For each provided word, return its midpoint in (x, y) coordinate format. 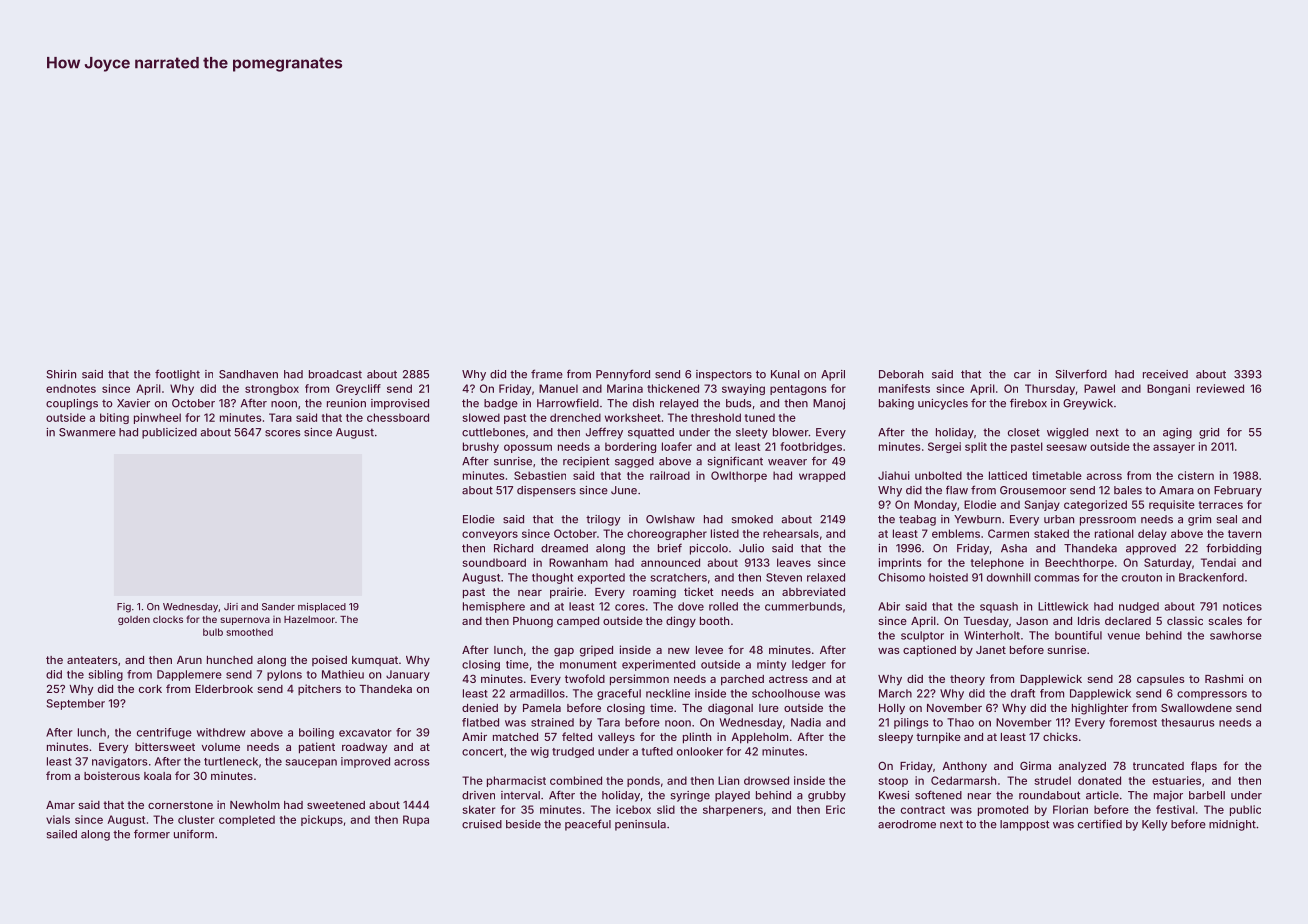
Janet (991, 650)
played (732, 796)
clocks (168, 619)
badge (501, 404)
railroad (670, 475)
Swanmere (87, 432)
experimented (658, 665)
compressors (1212, 695)
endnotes (71, 388)
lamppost (1024, 825)
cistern (1196, 475)
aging (1177, 433)
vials (58, 819)
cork (150, 689)
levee (709, 650)
